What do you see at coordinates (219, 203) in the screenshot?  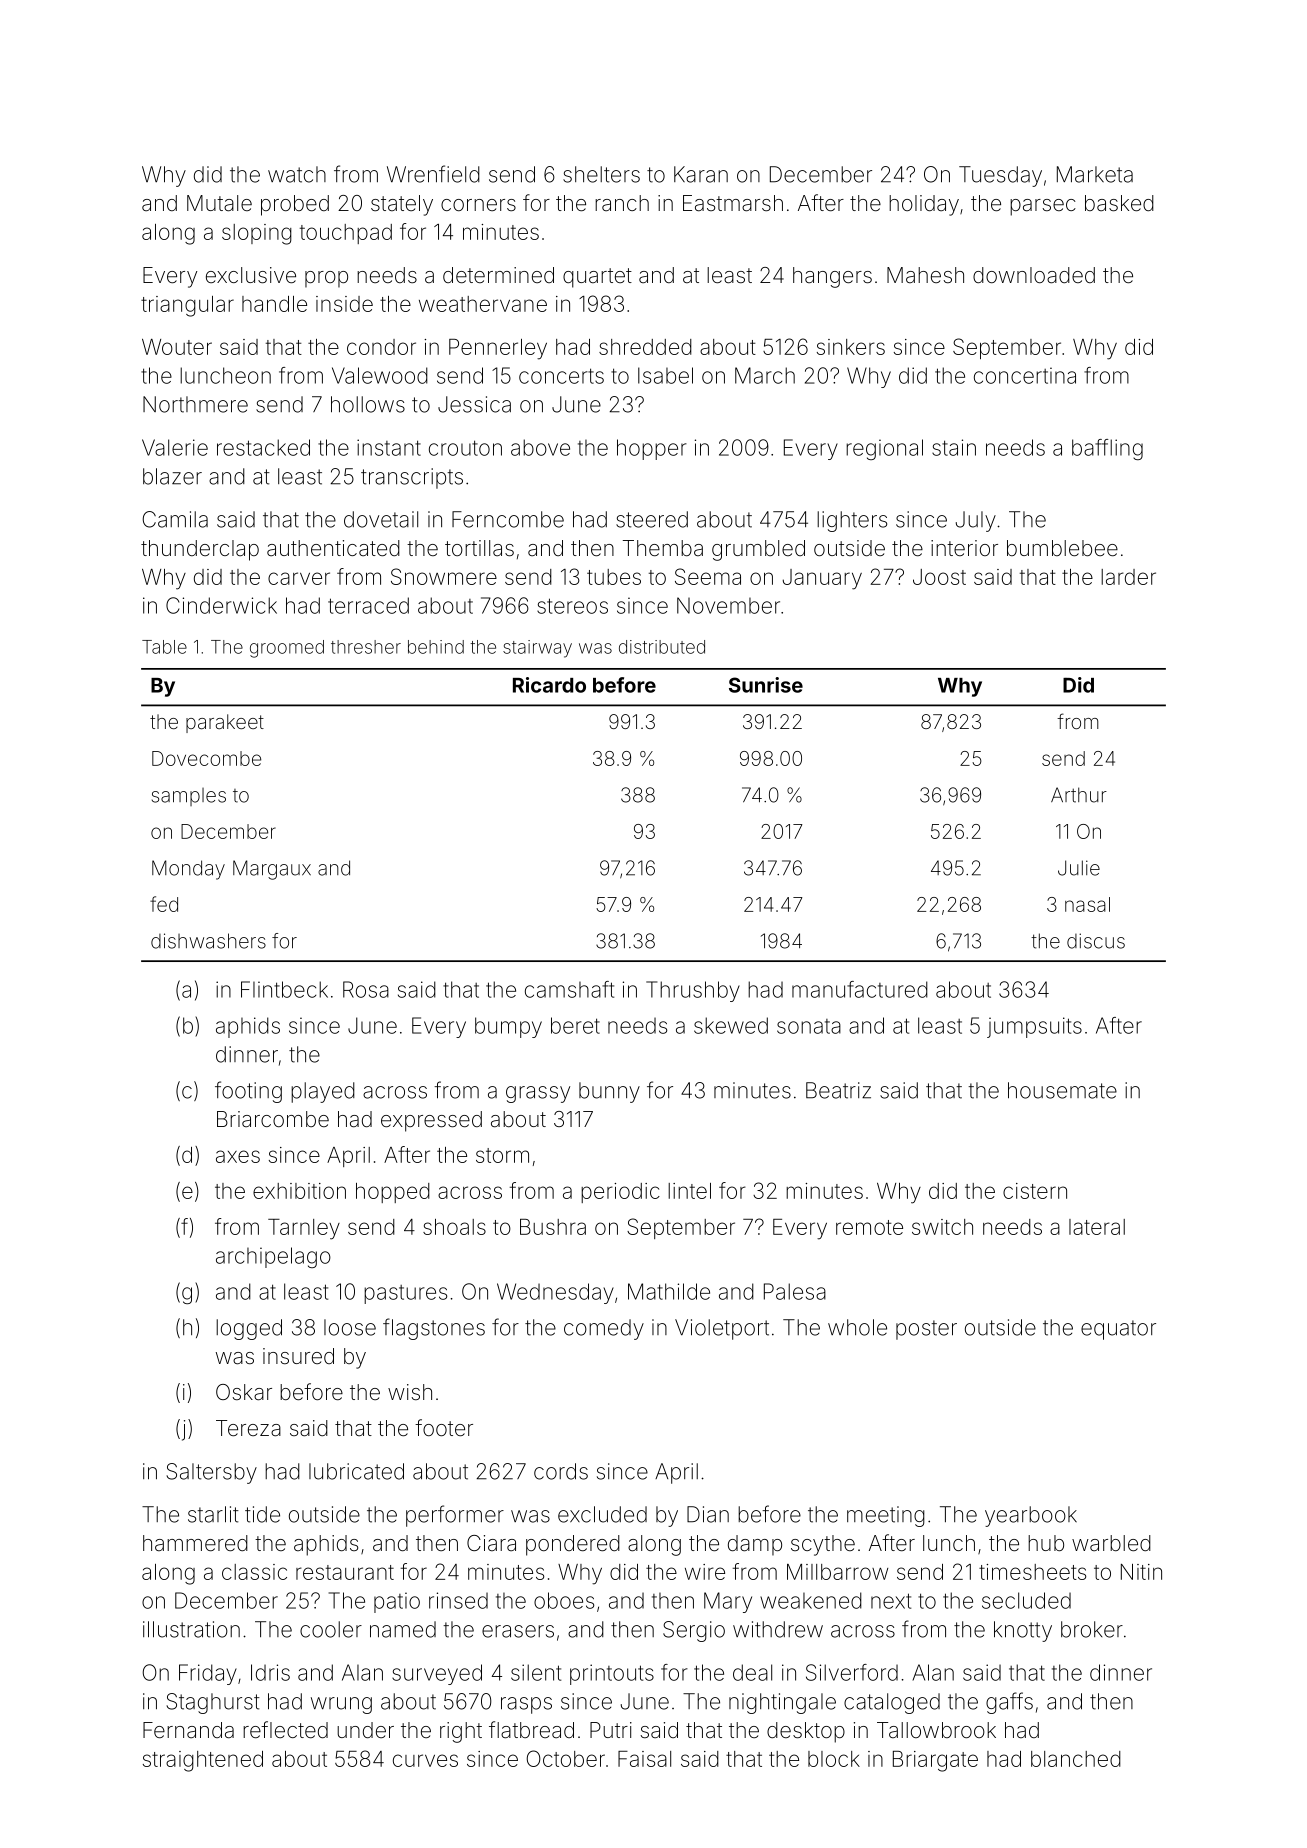 I see `Mutale` at bounding box center [219, 203].
